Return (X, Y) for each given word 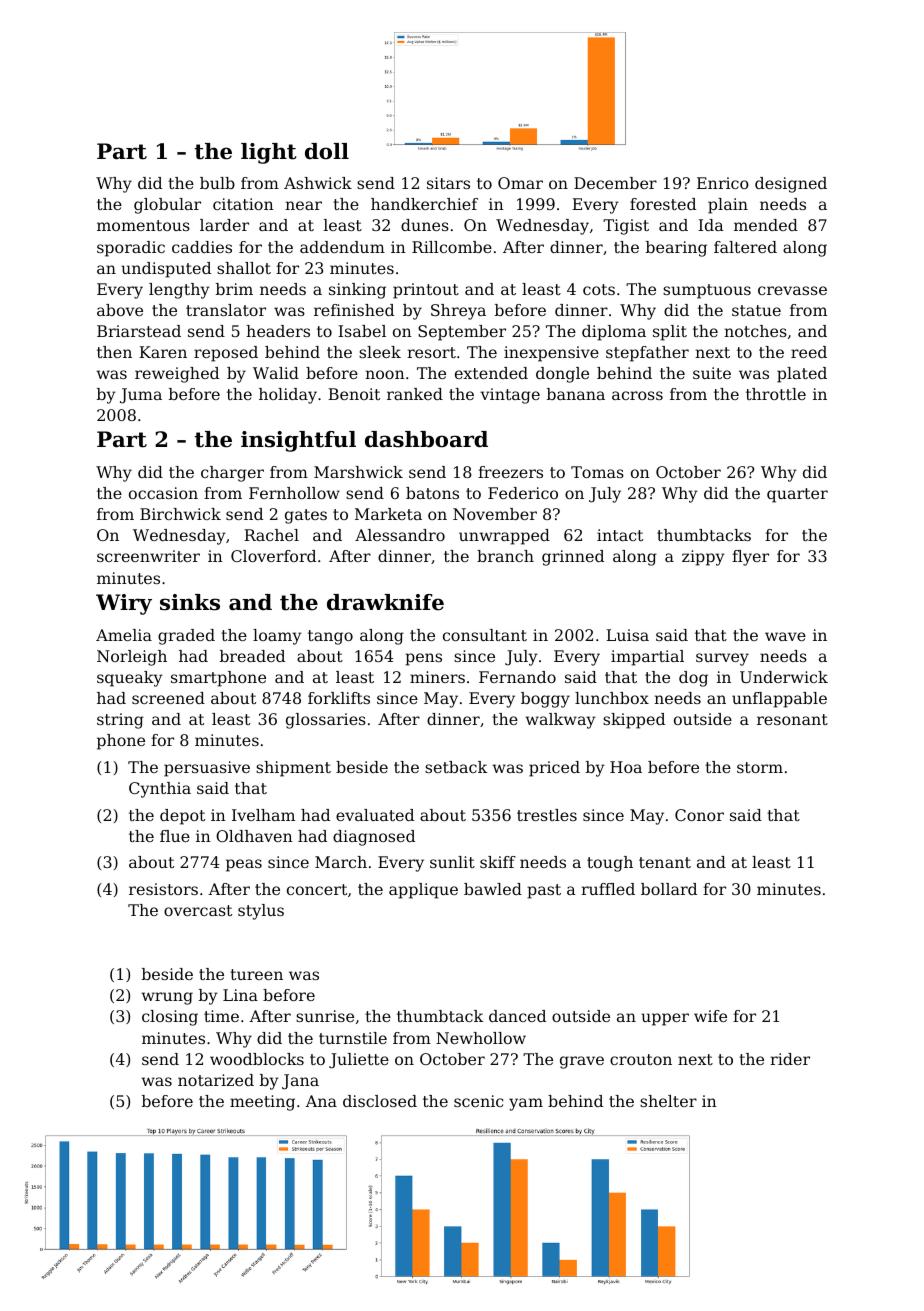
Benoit (354, 394)
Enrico (723, 183)
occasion (163, 493)
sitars (448, 183)
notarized (216, 1080)
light (269, 153)
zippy (703, 558)
